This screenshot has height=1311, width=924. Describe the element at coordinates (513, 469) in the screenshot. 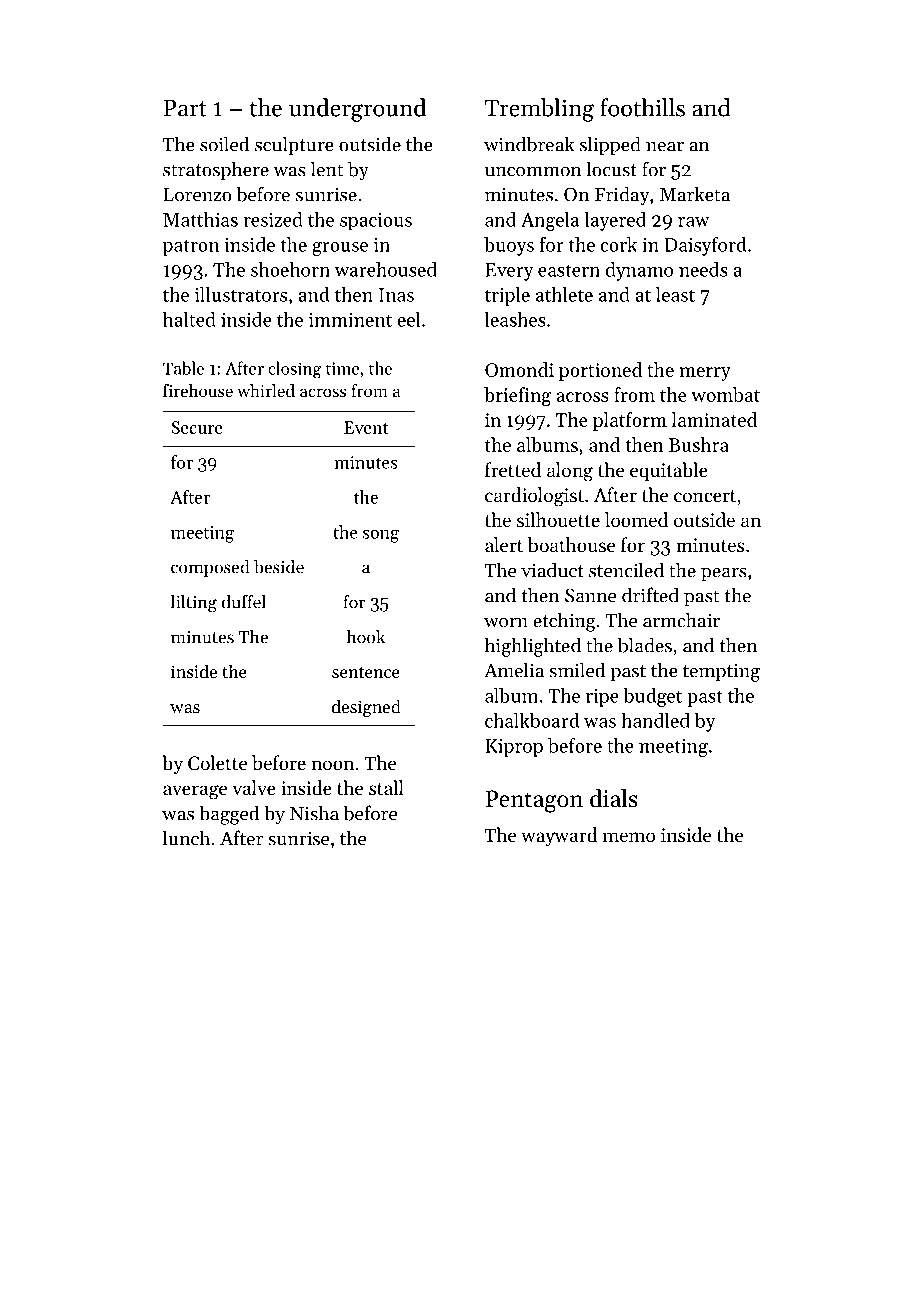

I see `fretted` at that location.
